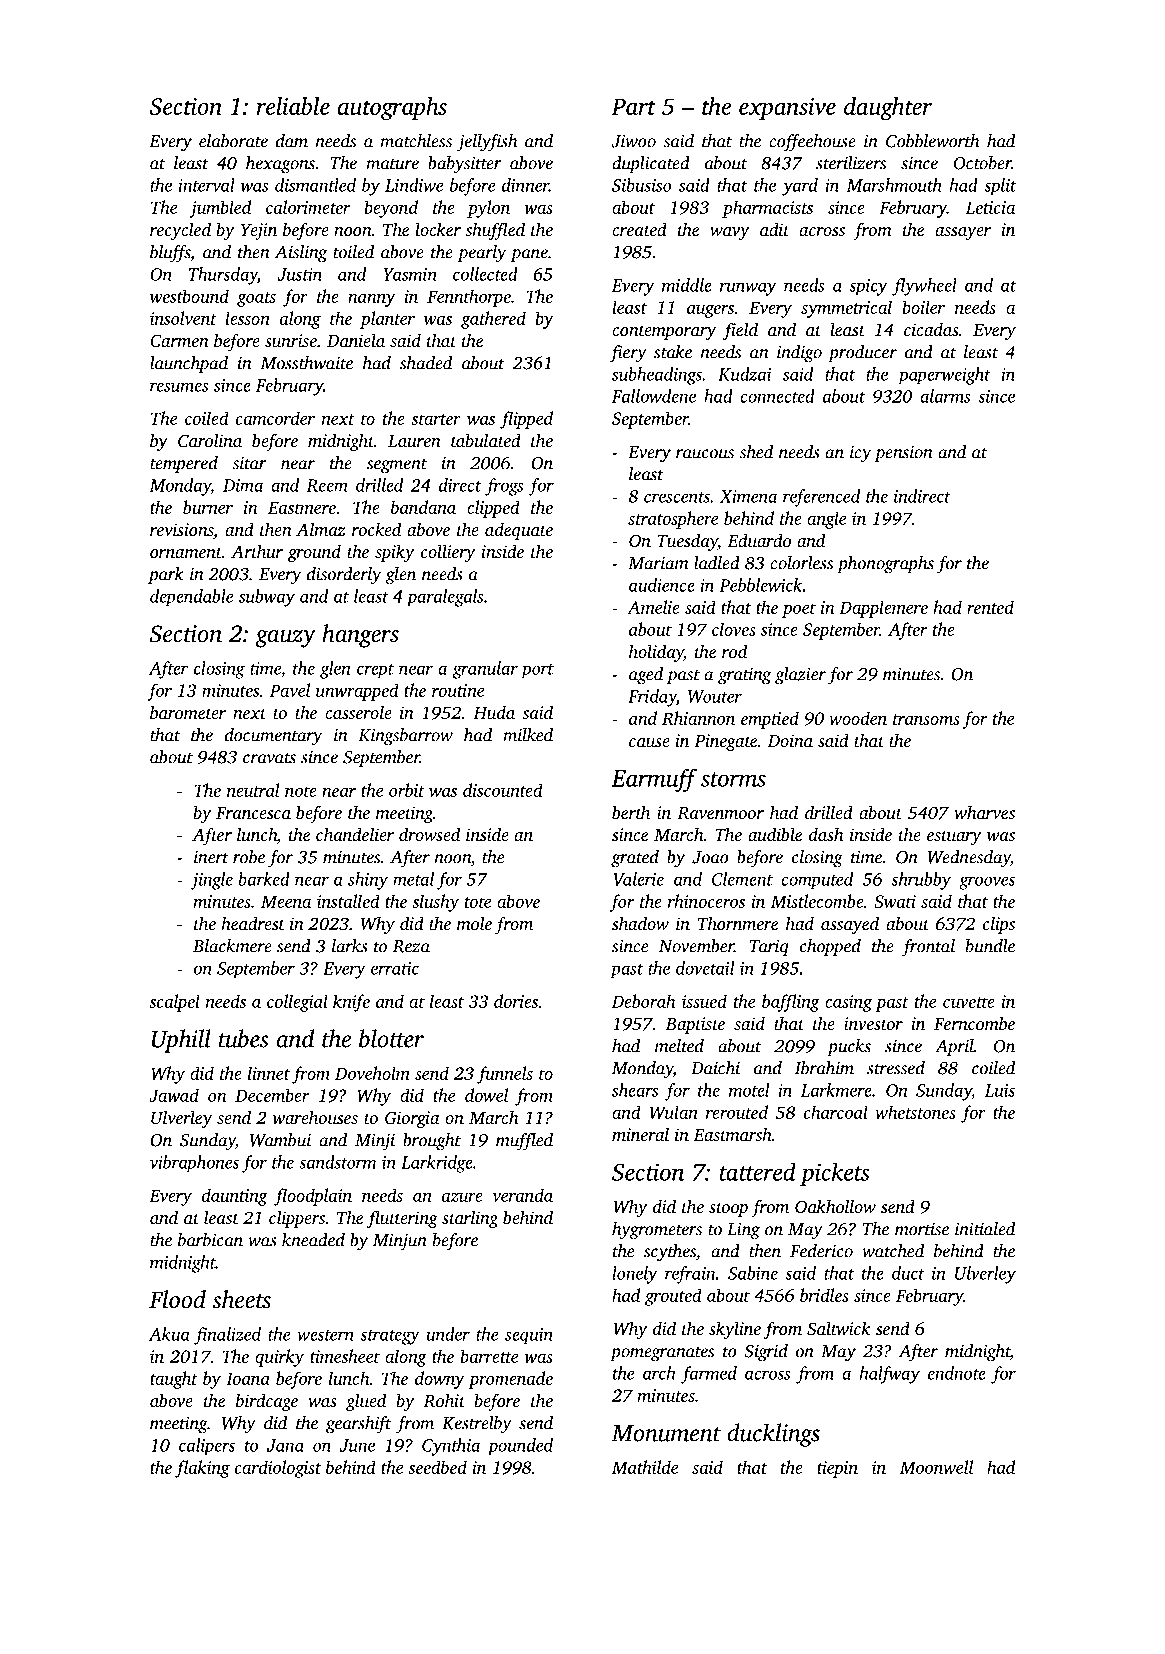  What do you see at coordinates (249, 857) in the page?
I see `robe` at bounding box center [249, 857].
